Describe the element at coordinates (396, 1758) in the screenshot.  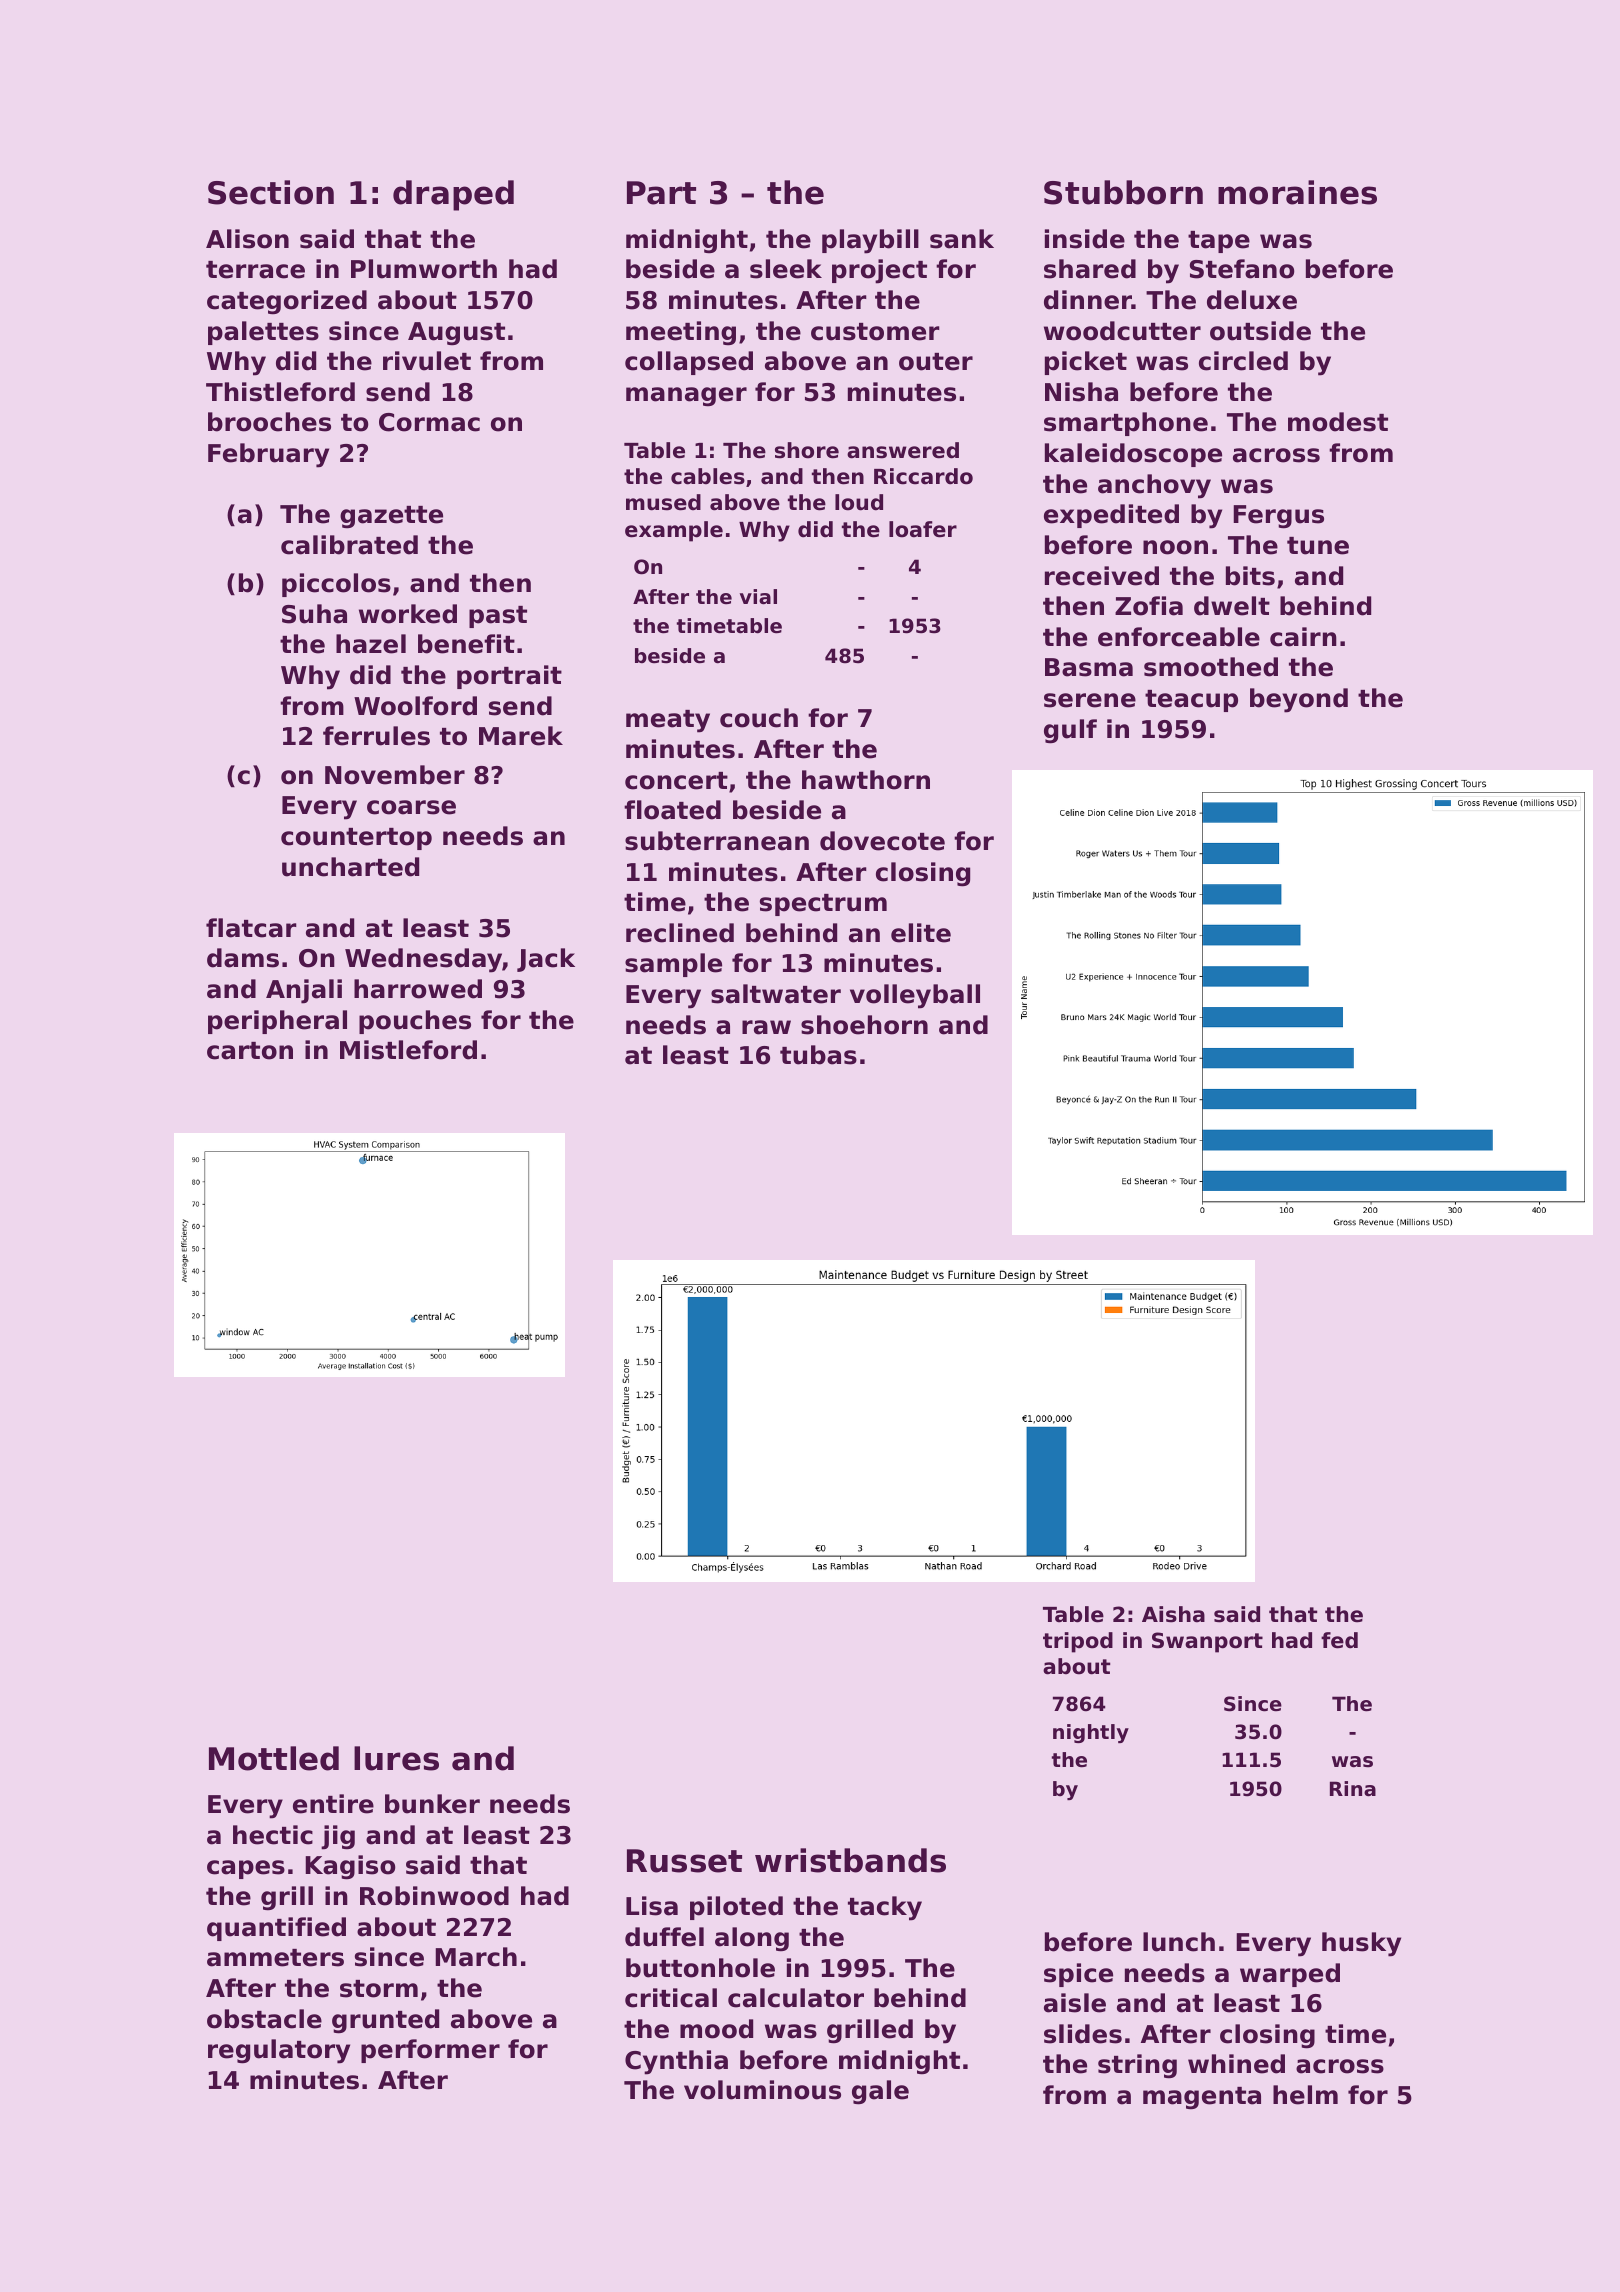
I see `lures` at that location.
